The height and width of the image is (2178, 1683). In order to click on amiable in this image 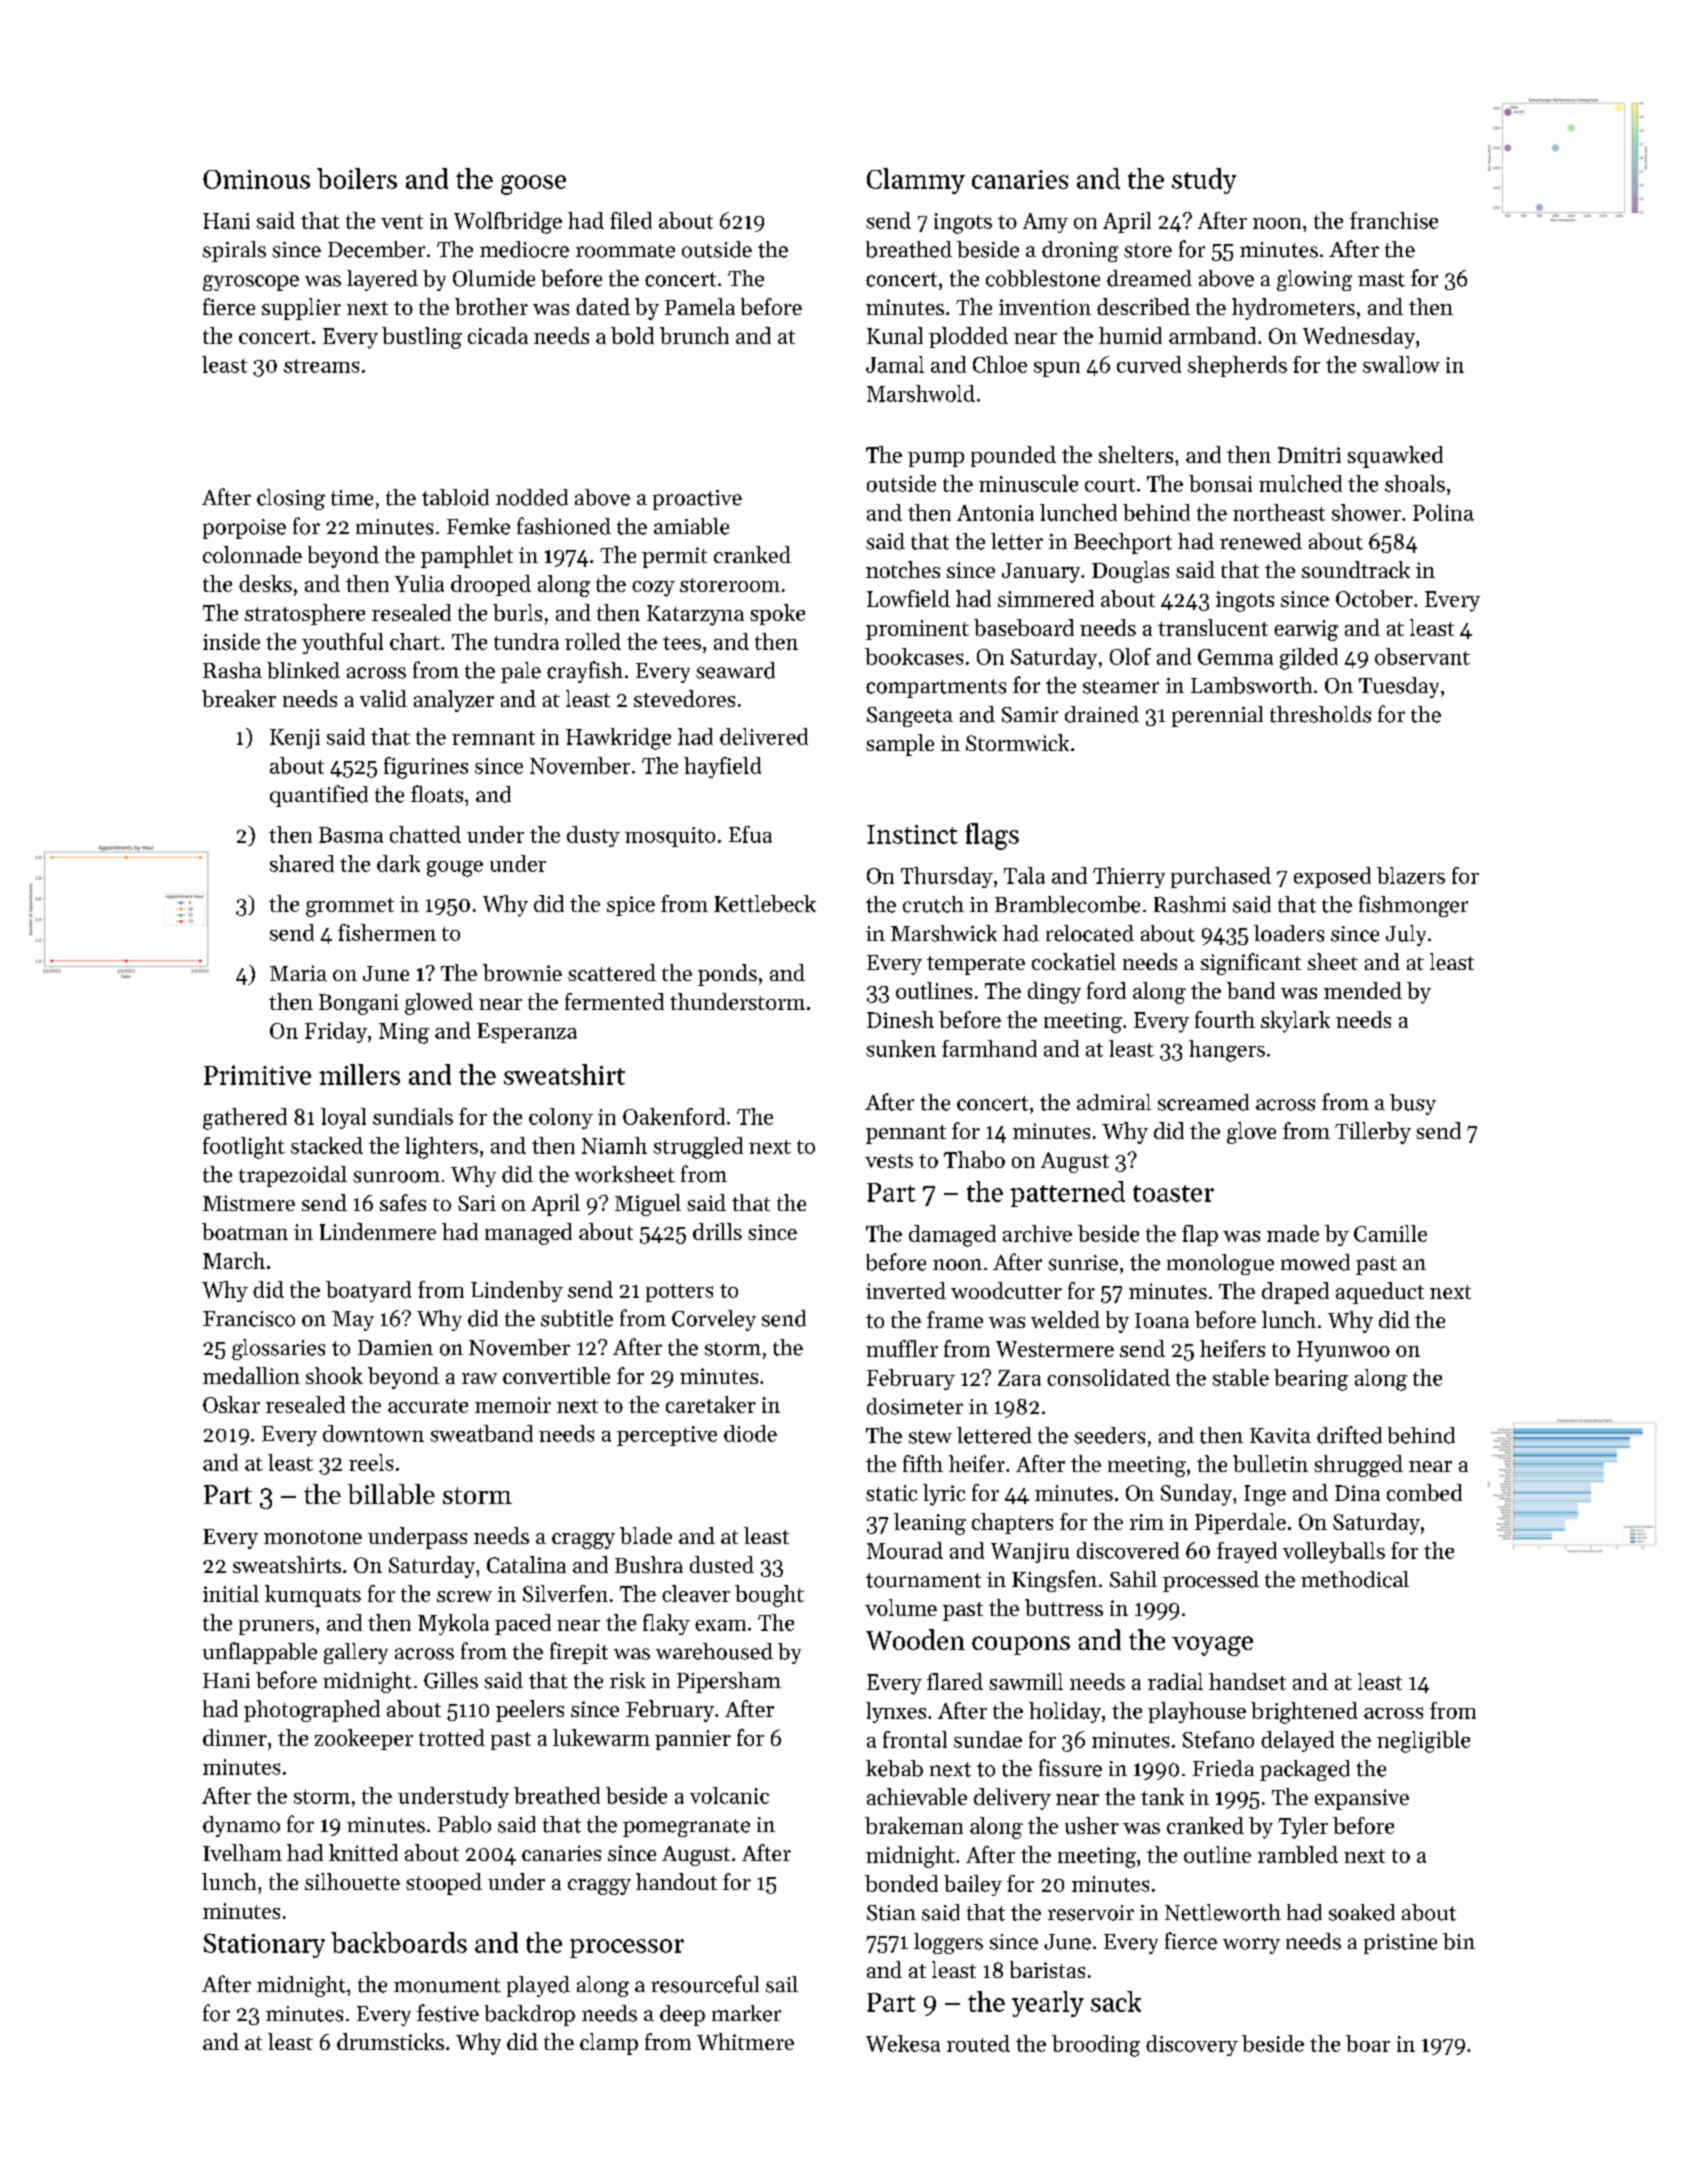, I will do `click(691, 526)`.
